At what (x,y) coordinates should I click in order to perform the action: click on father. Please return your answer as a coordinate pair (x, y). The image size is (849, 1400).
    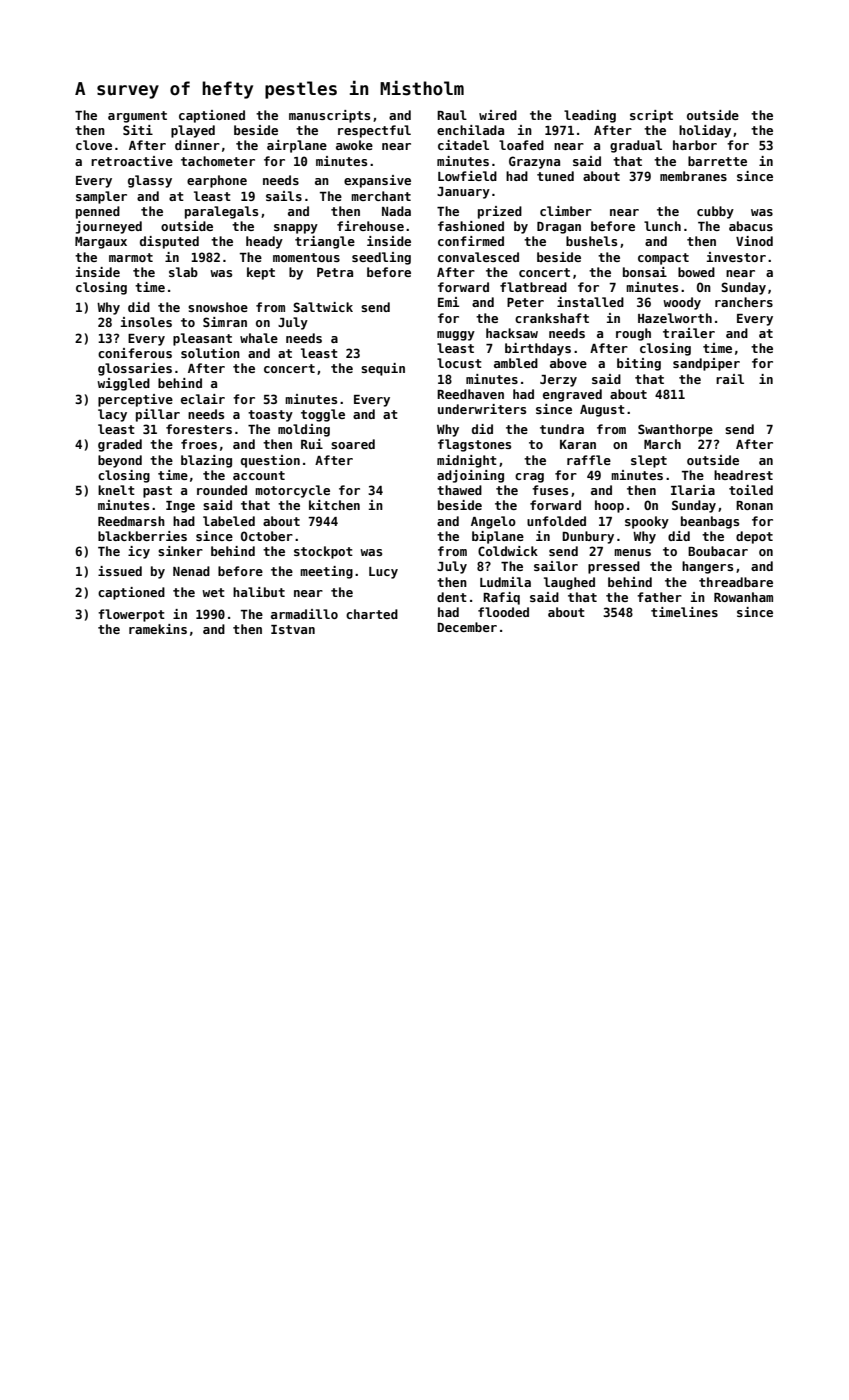
    Looking at the image, I should click on (659, 597).
